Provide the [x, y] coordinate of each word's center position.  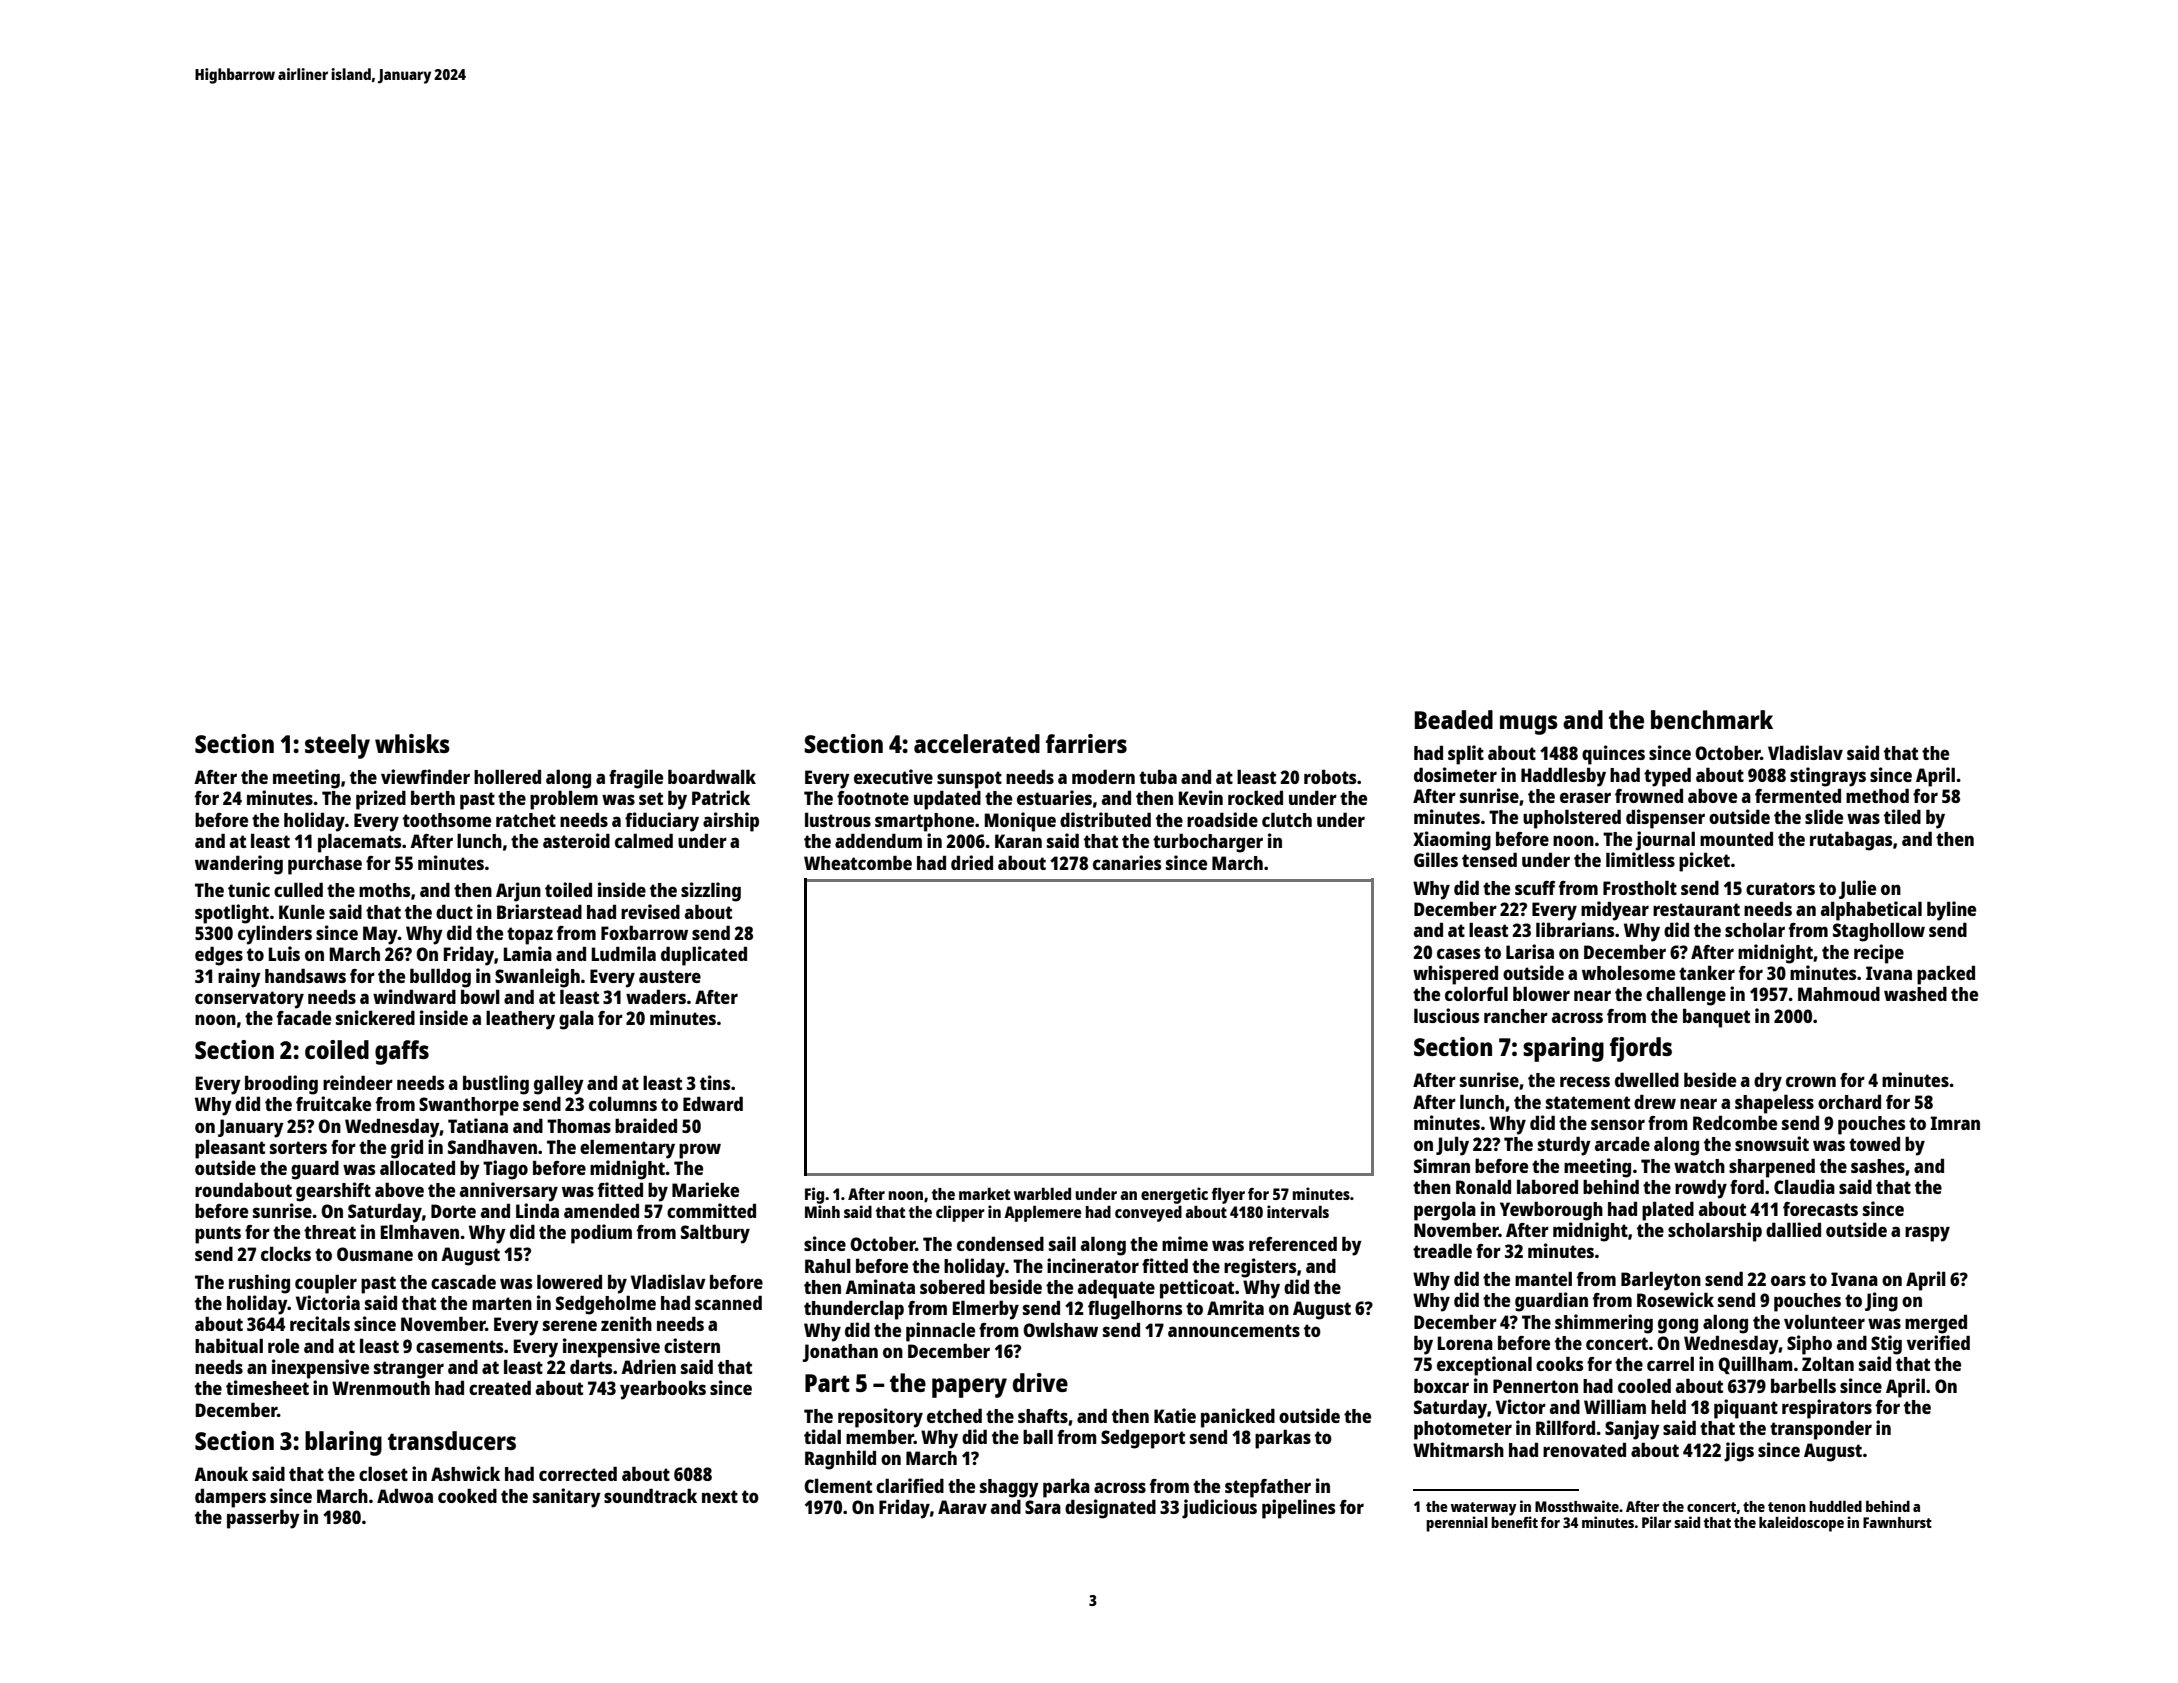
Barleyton [1661, 1281]
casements [459, 1346]
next [720, 1496]
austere [670, 976]
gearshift [333, 1192]
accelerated [977, 743]
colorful [1476, 994]
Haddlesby [1563, 777]
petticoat [1197, 1289]
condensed [1000, 1243]
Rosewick [1675, 1299]
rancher [1516, 1016]
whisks [412, 743]
